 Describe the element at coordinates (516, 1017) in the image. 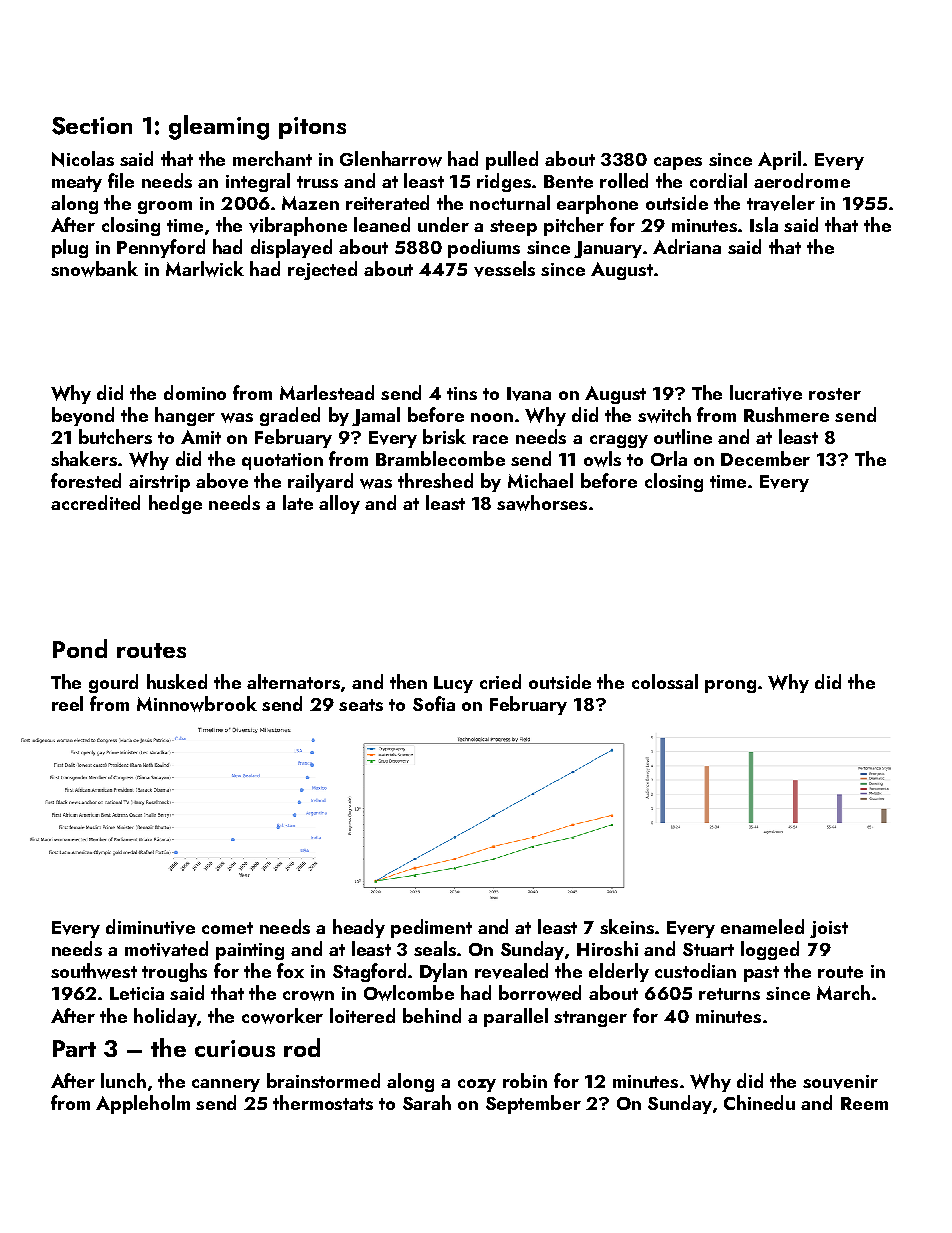

I see `parallel` at that location.
